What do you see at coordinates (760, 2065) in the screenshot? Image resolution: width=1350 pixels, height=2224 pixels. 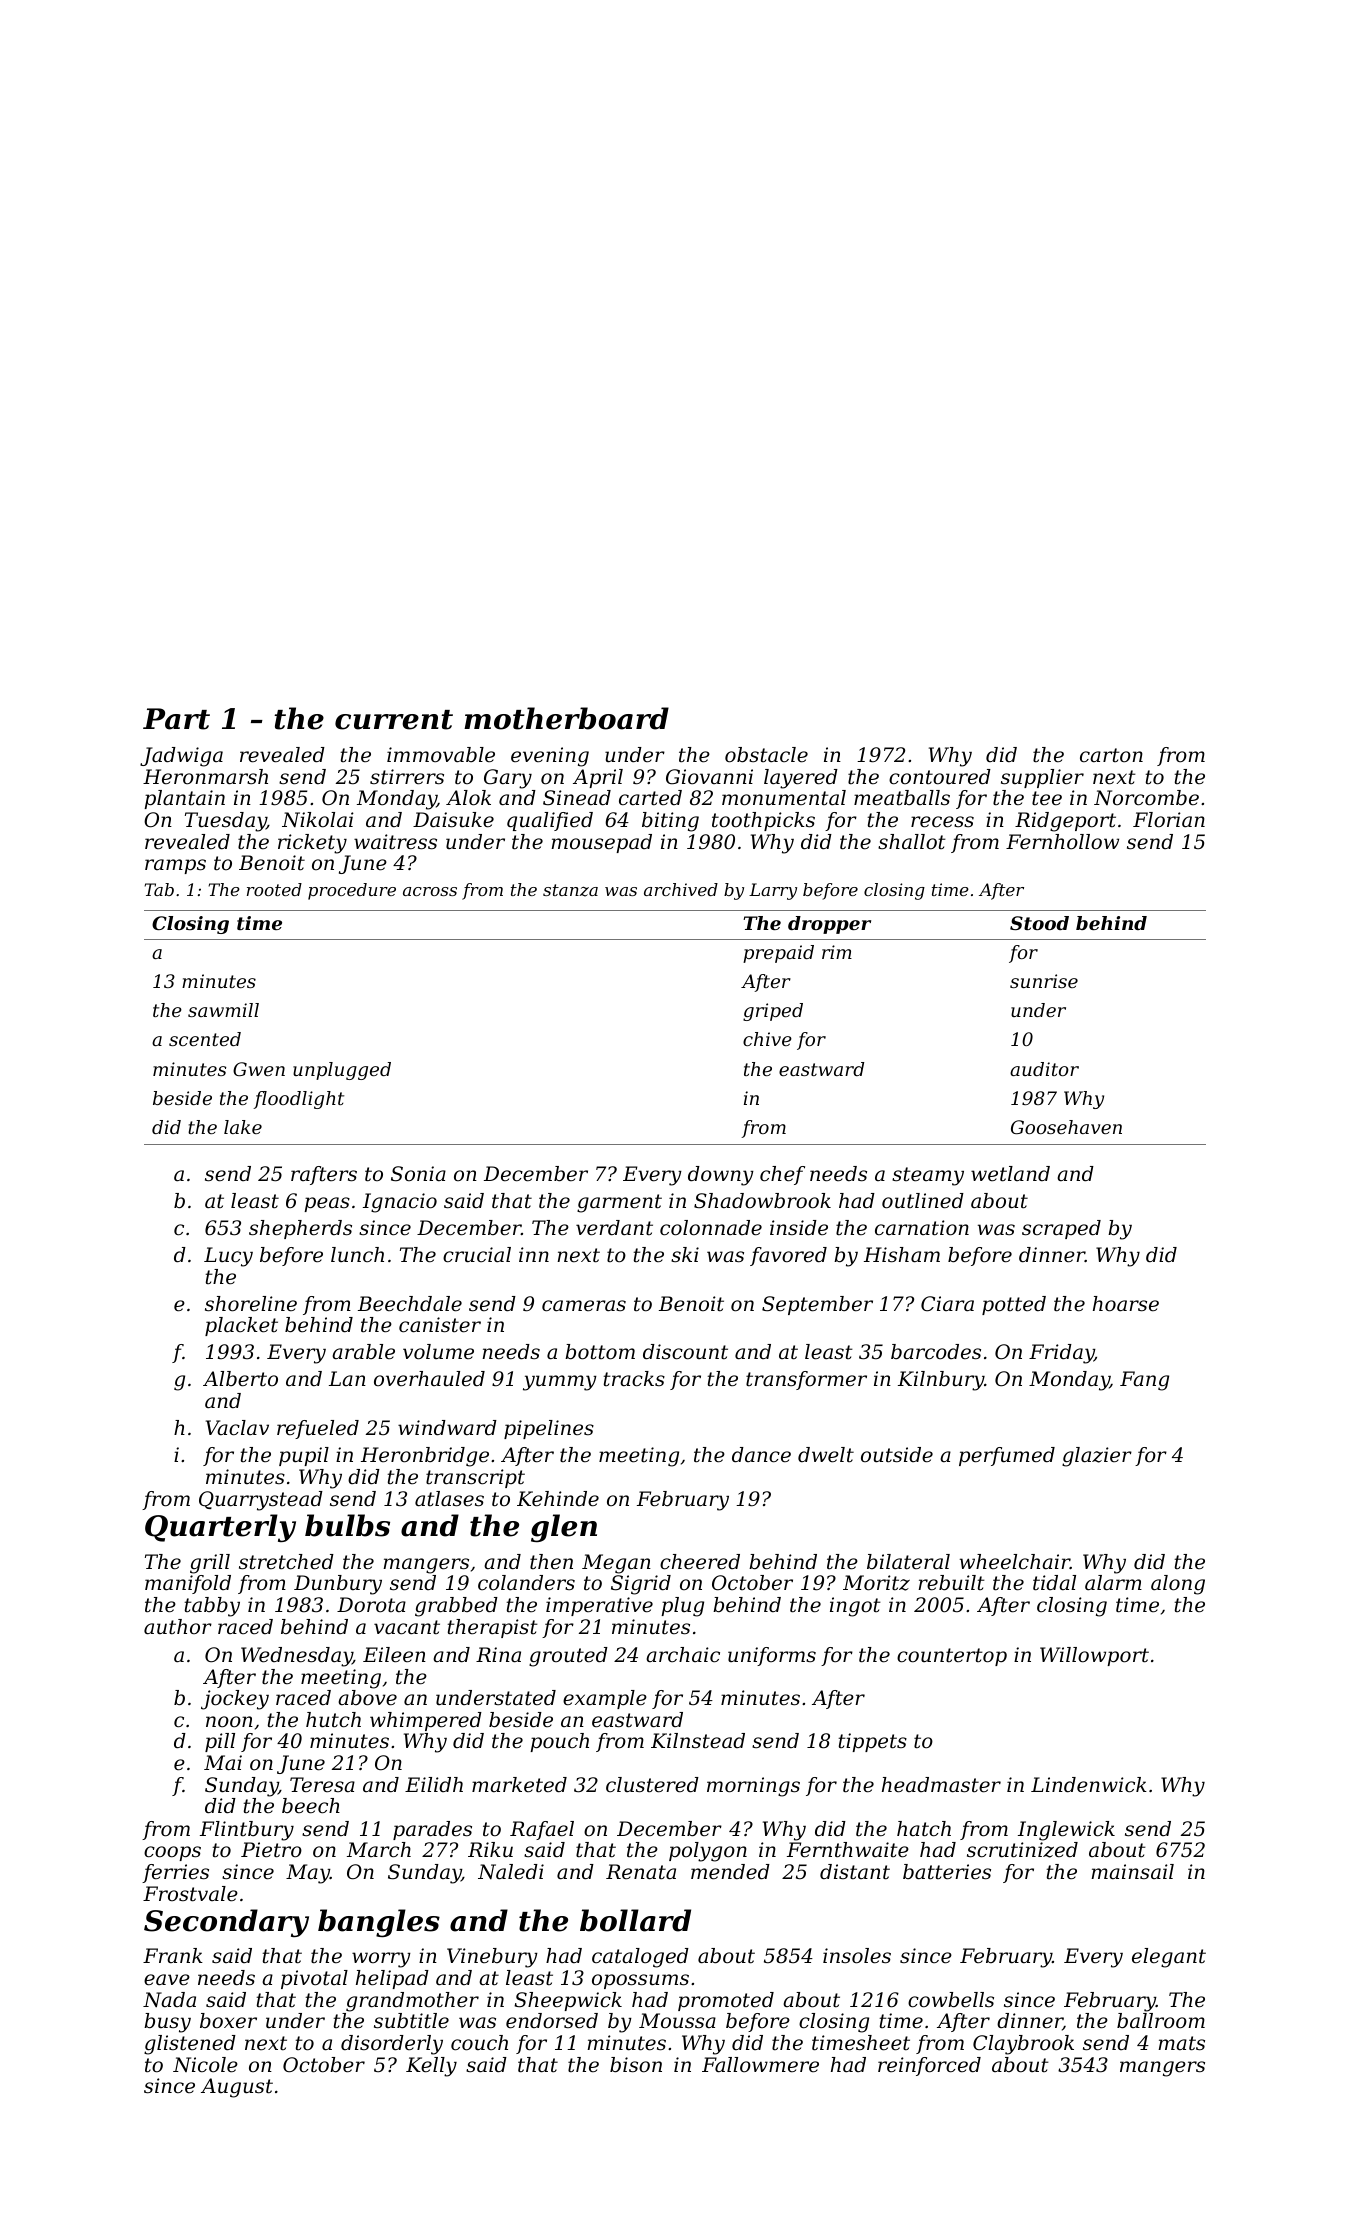 I see `Fallowmere` at bounding box center [760, 2065].
